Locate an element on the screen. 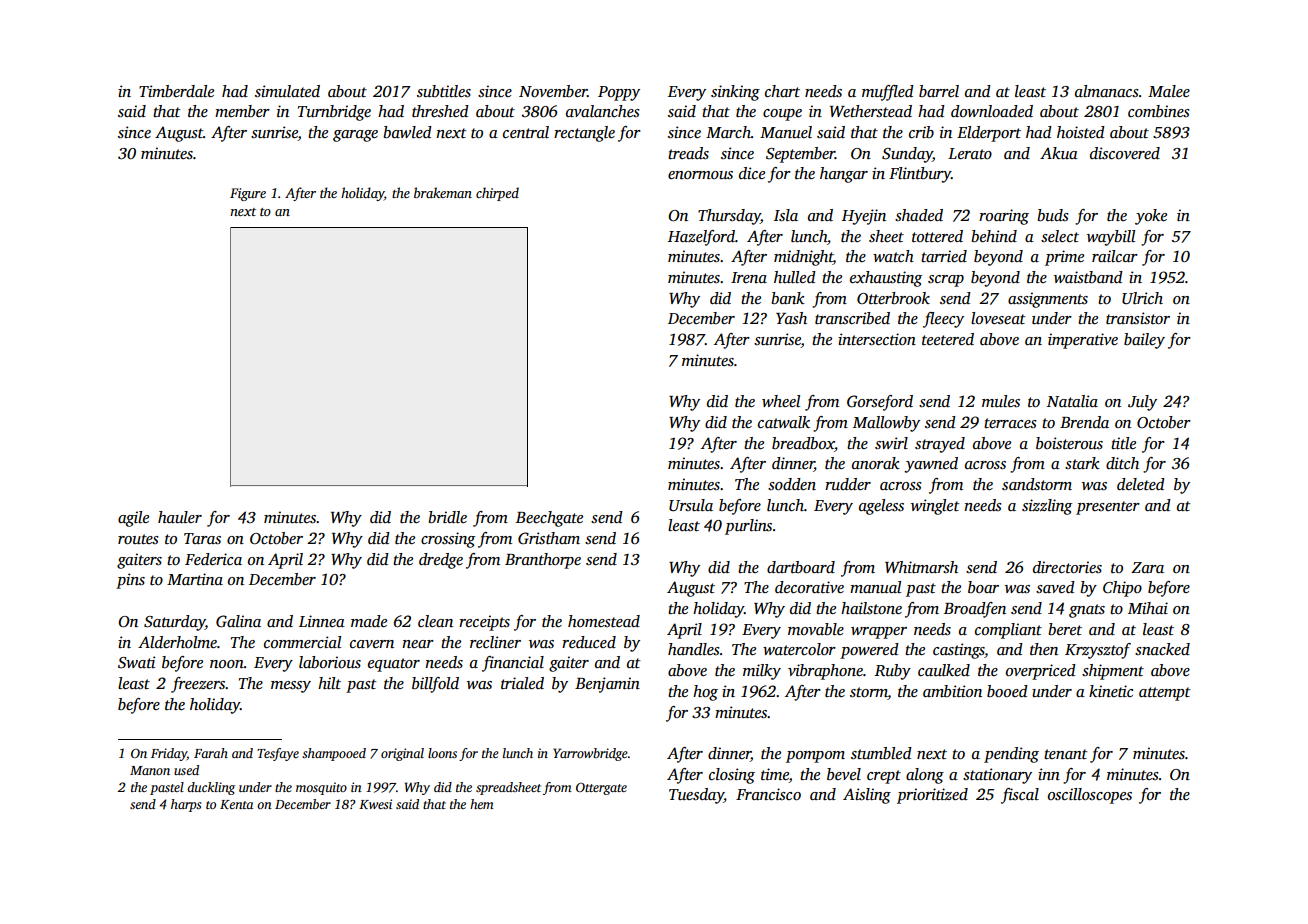 The width and height of the screenshot is (1308, 924). Timberdale is located at coordinates (176, 91).
